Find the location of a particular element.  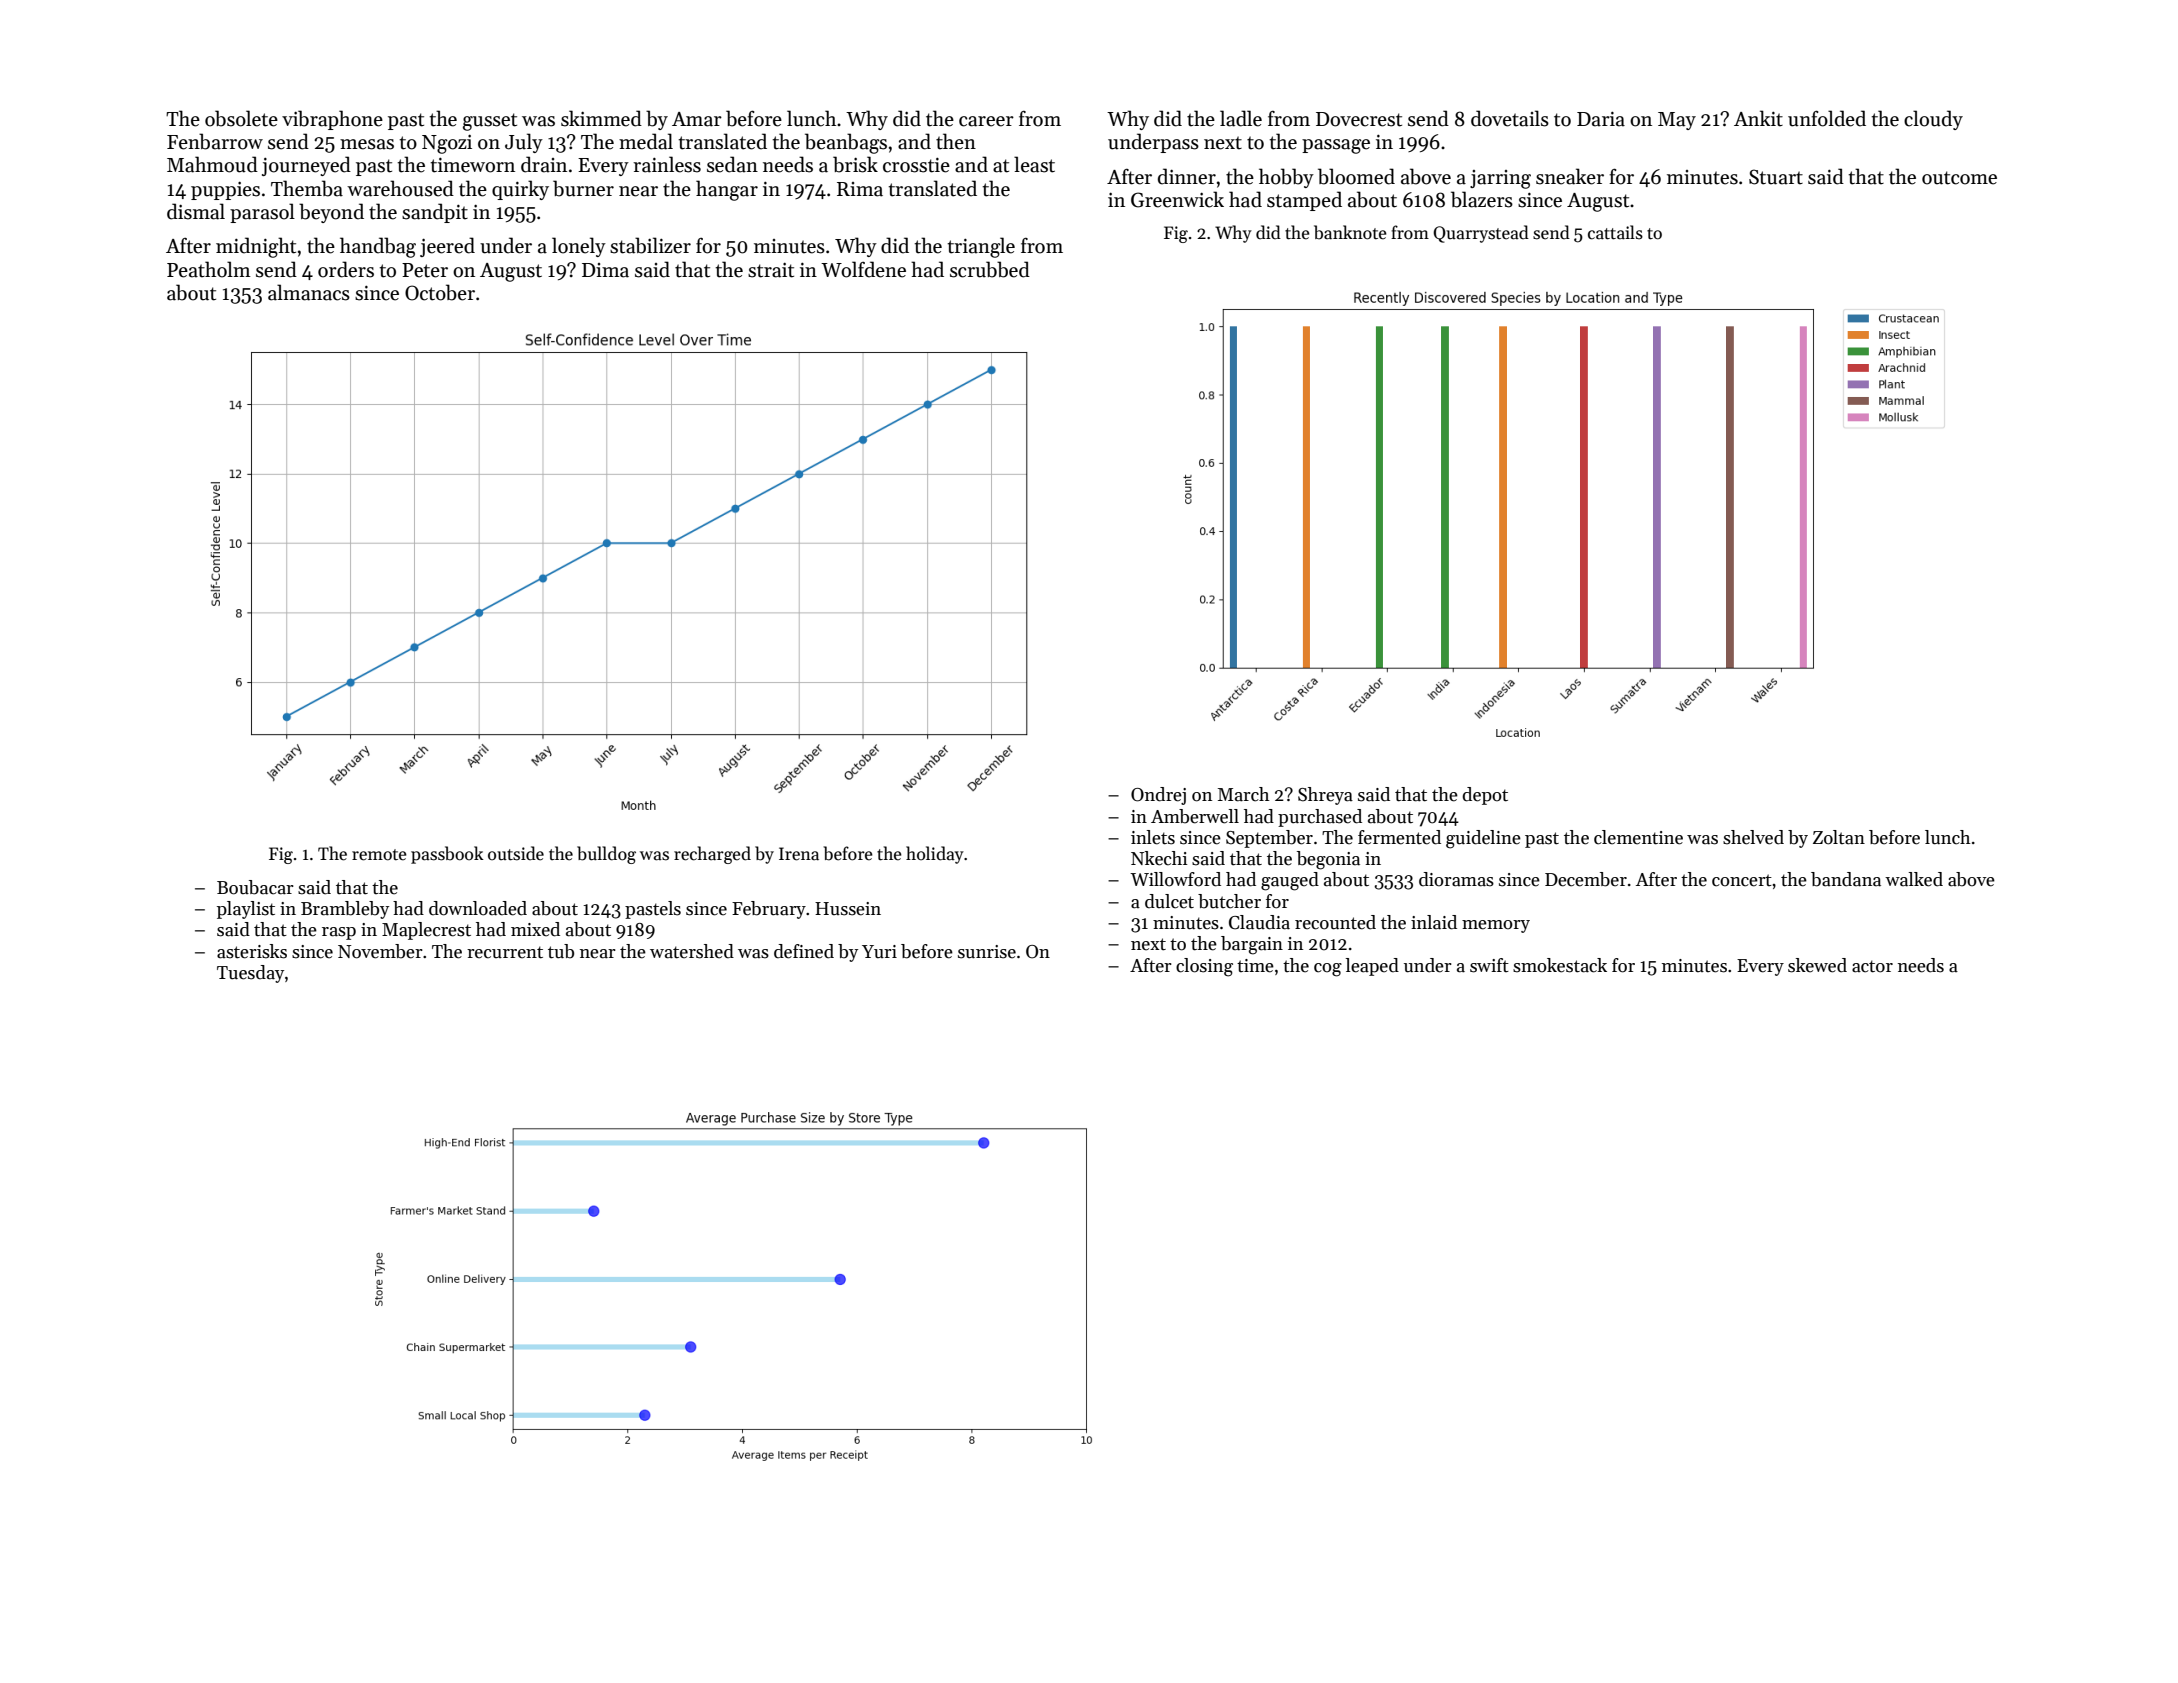

scrubbed is located at coordinates (990, 269).
